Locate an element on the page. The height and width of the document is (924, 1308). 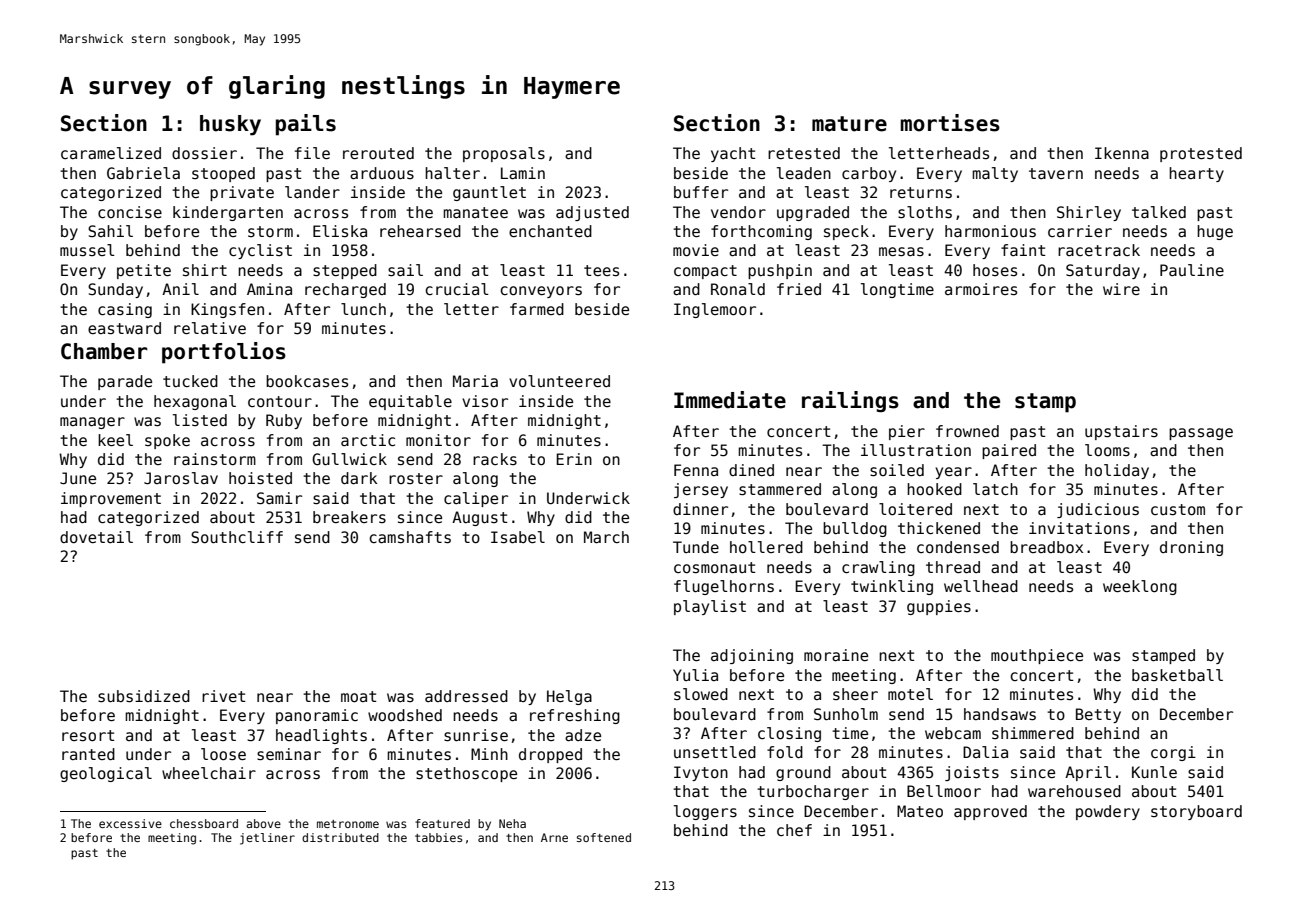
visor is located at coordinates (485, 401).
